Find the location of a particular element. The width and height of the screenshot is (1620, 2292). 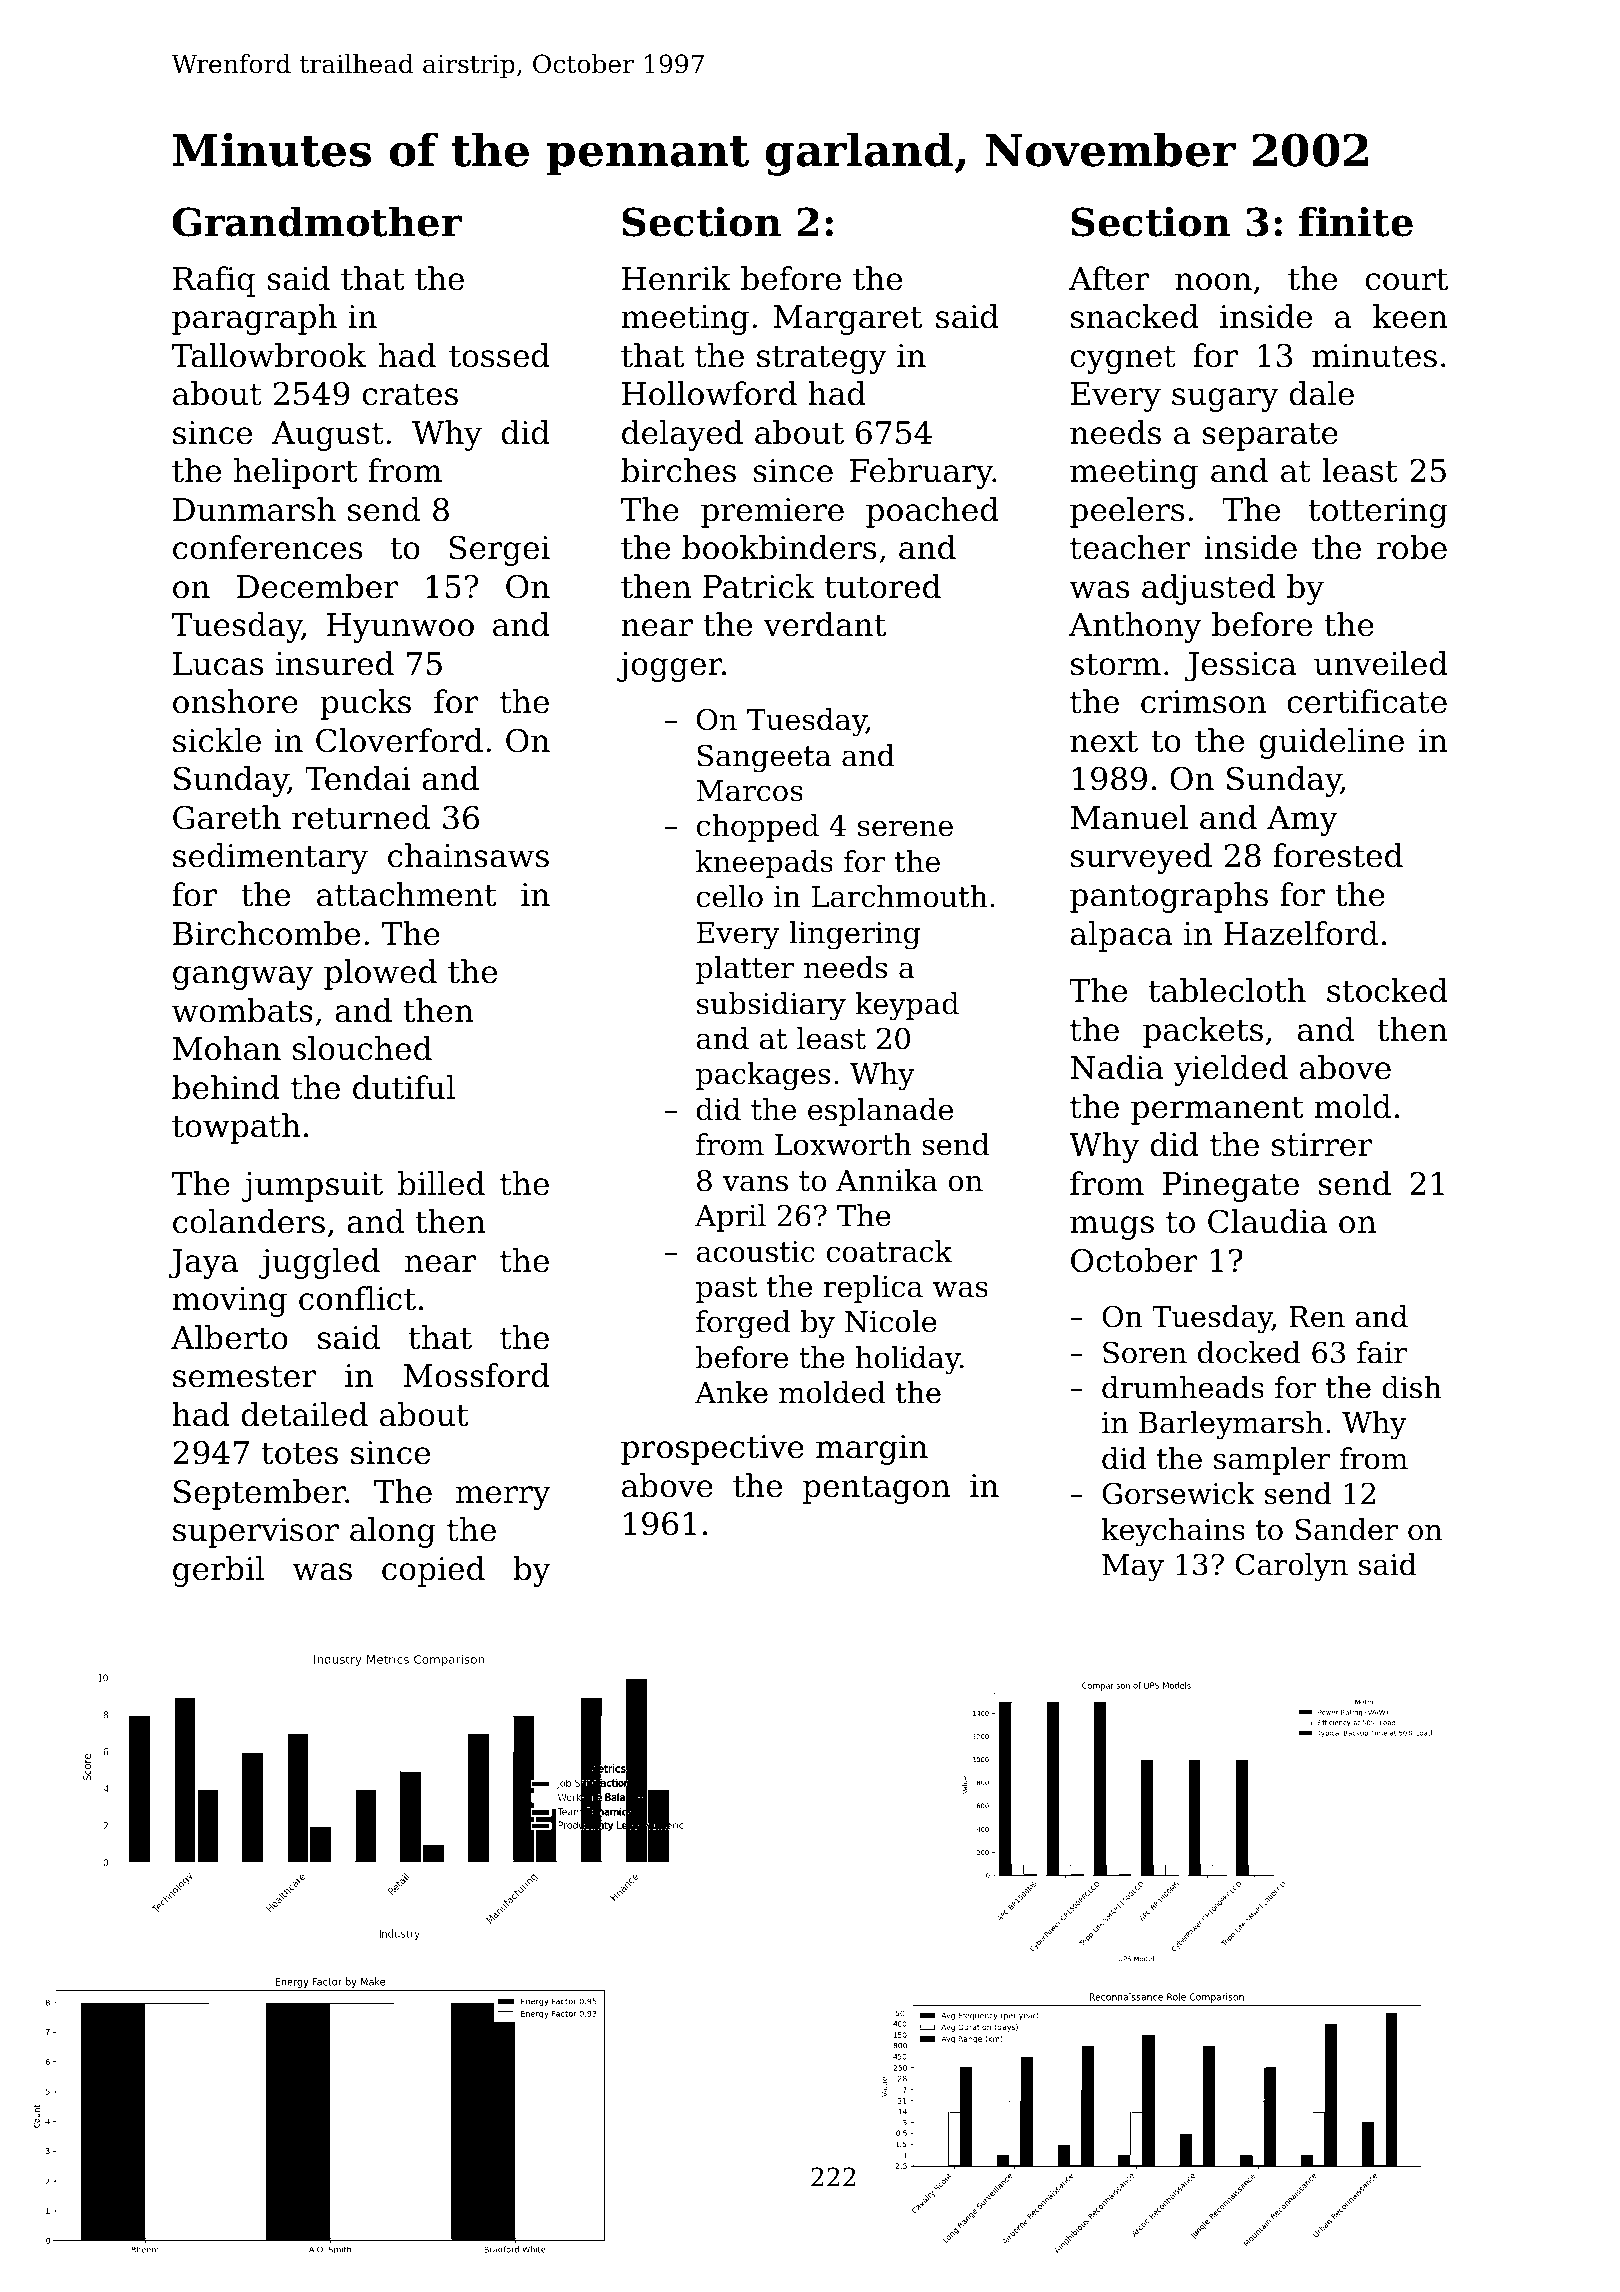

verdant is located at coordinates (824, 624).
